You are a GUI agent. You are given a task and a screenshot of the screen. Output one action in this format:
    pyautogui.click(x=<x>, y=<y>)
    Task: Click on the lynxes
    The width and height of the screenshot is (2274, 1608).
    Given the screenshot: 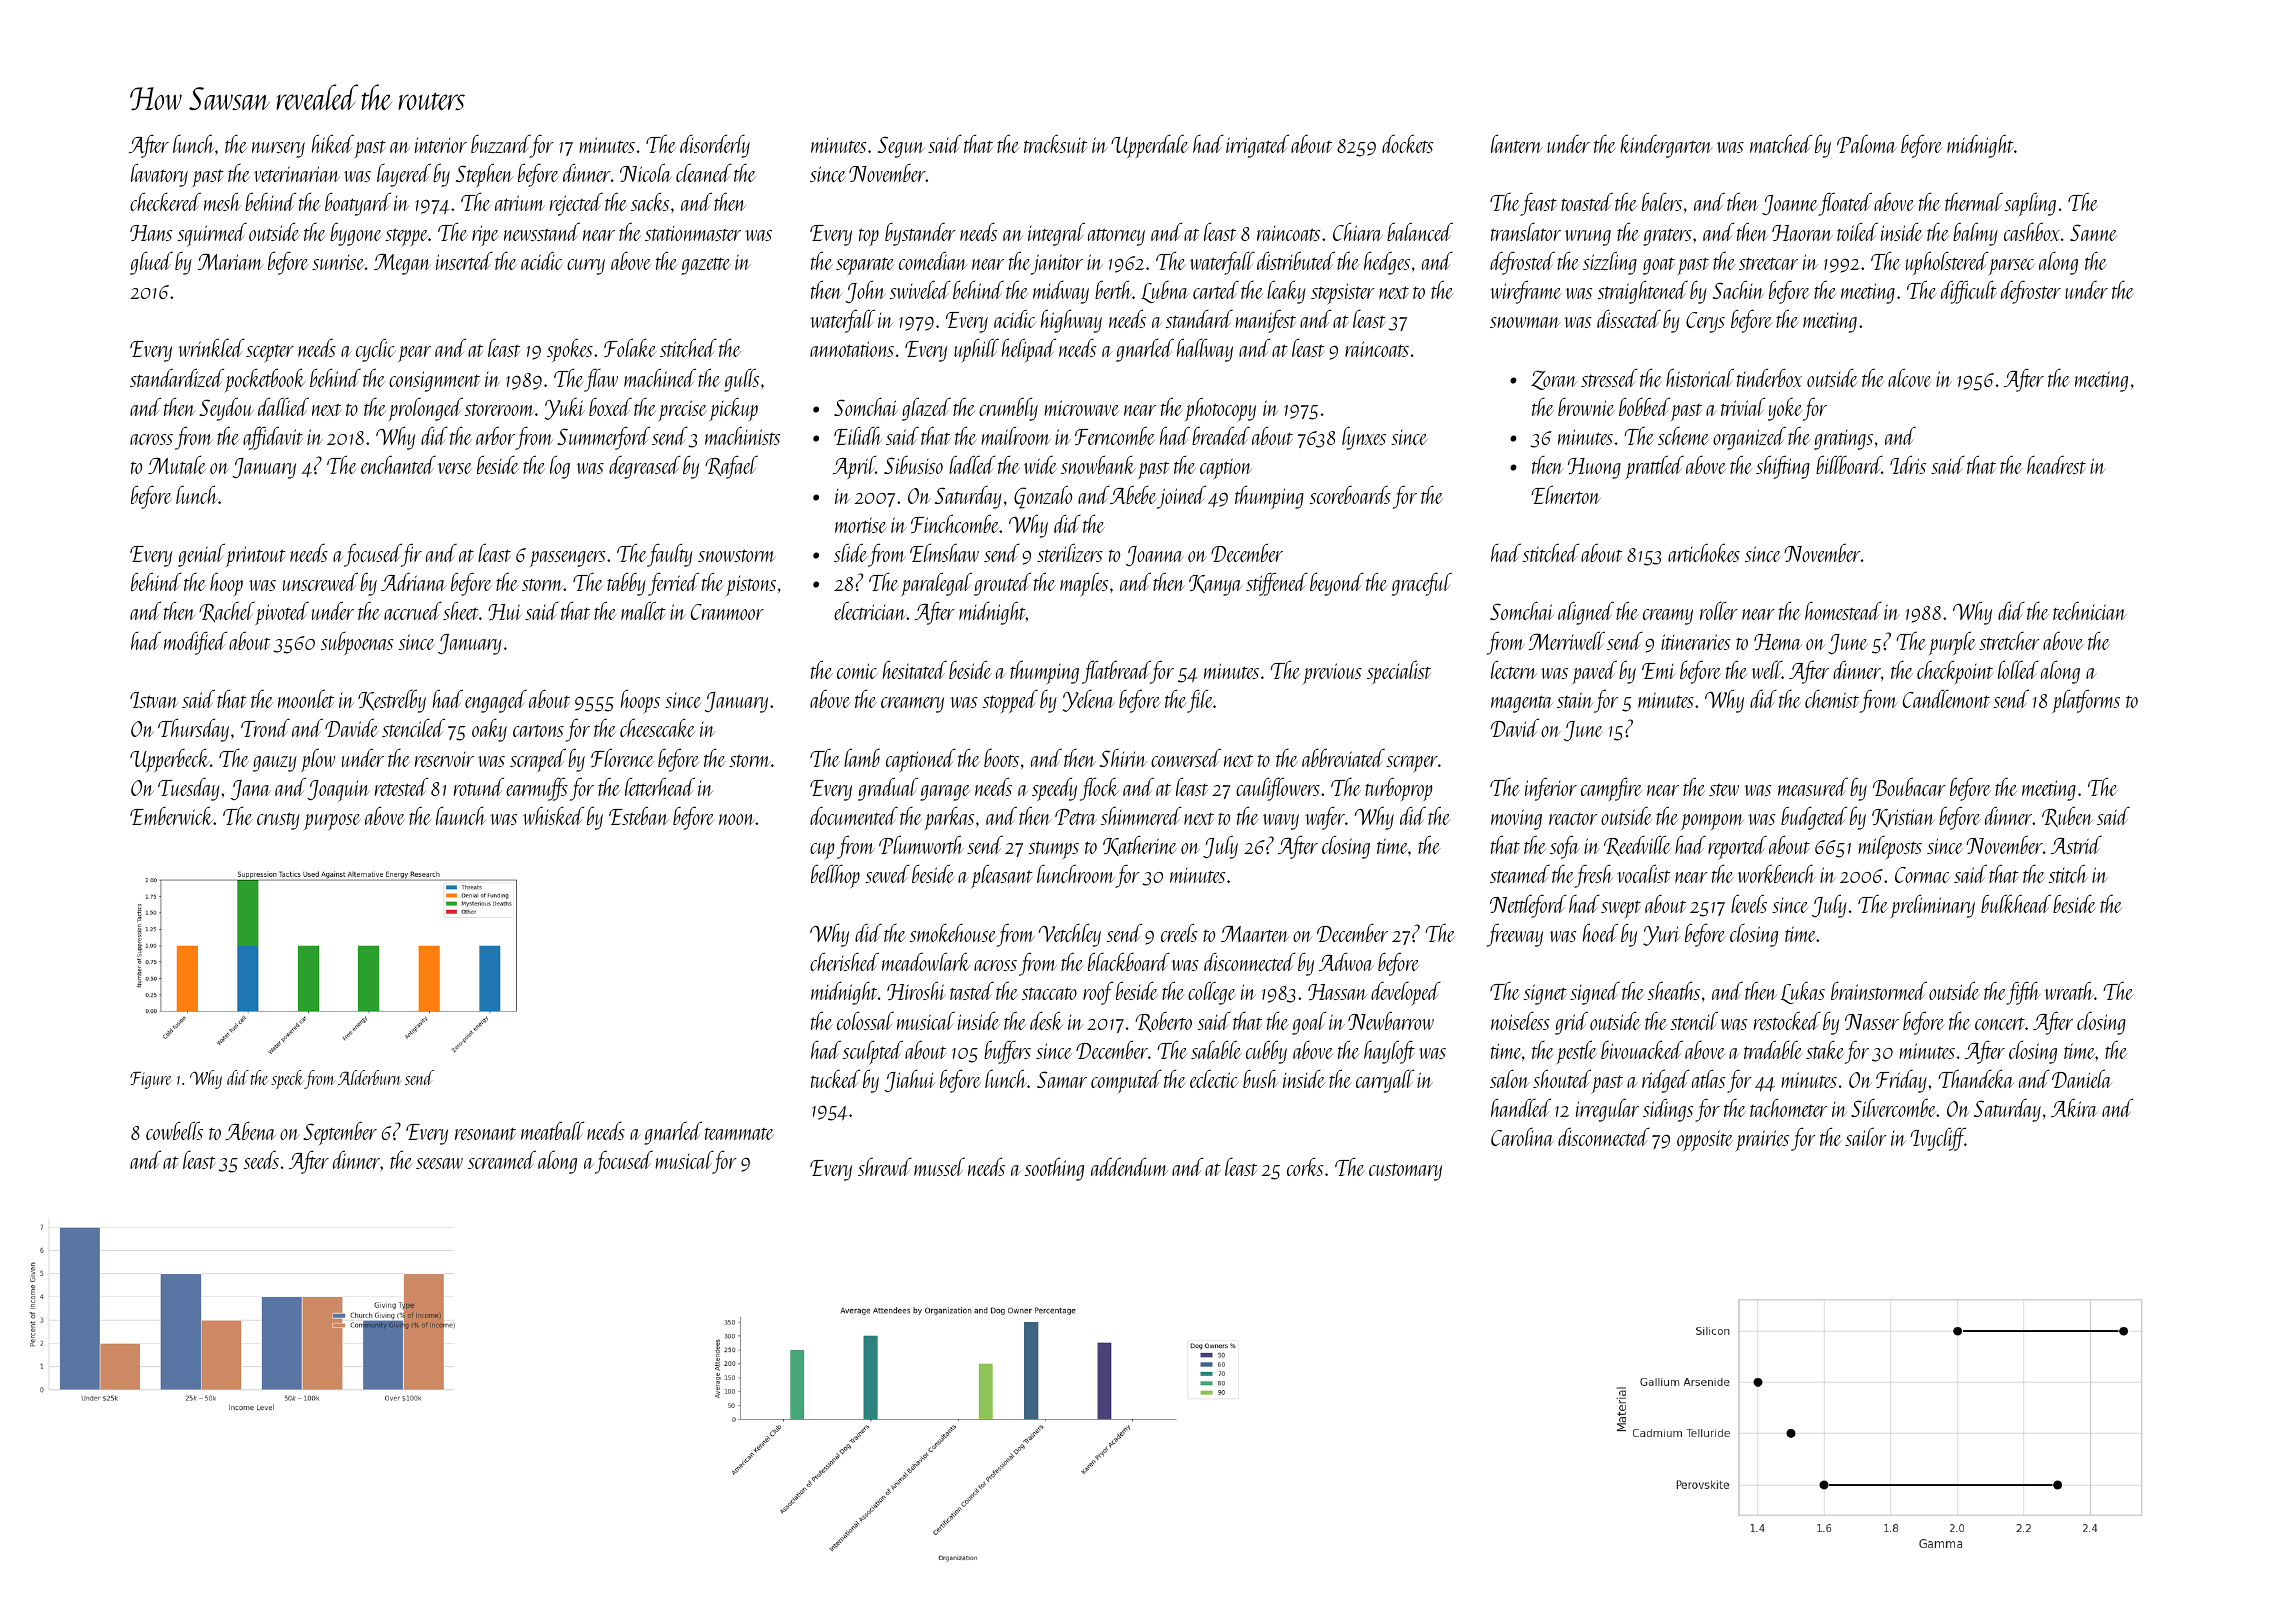 What is the action you would take?
    pyautogui.click(x=1364, y=438)
